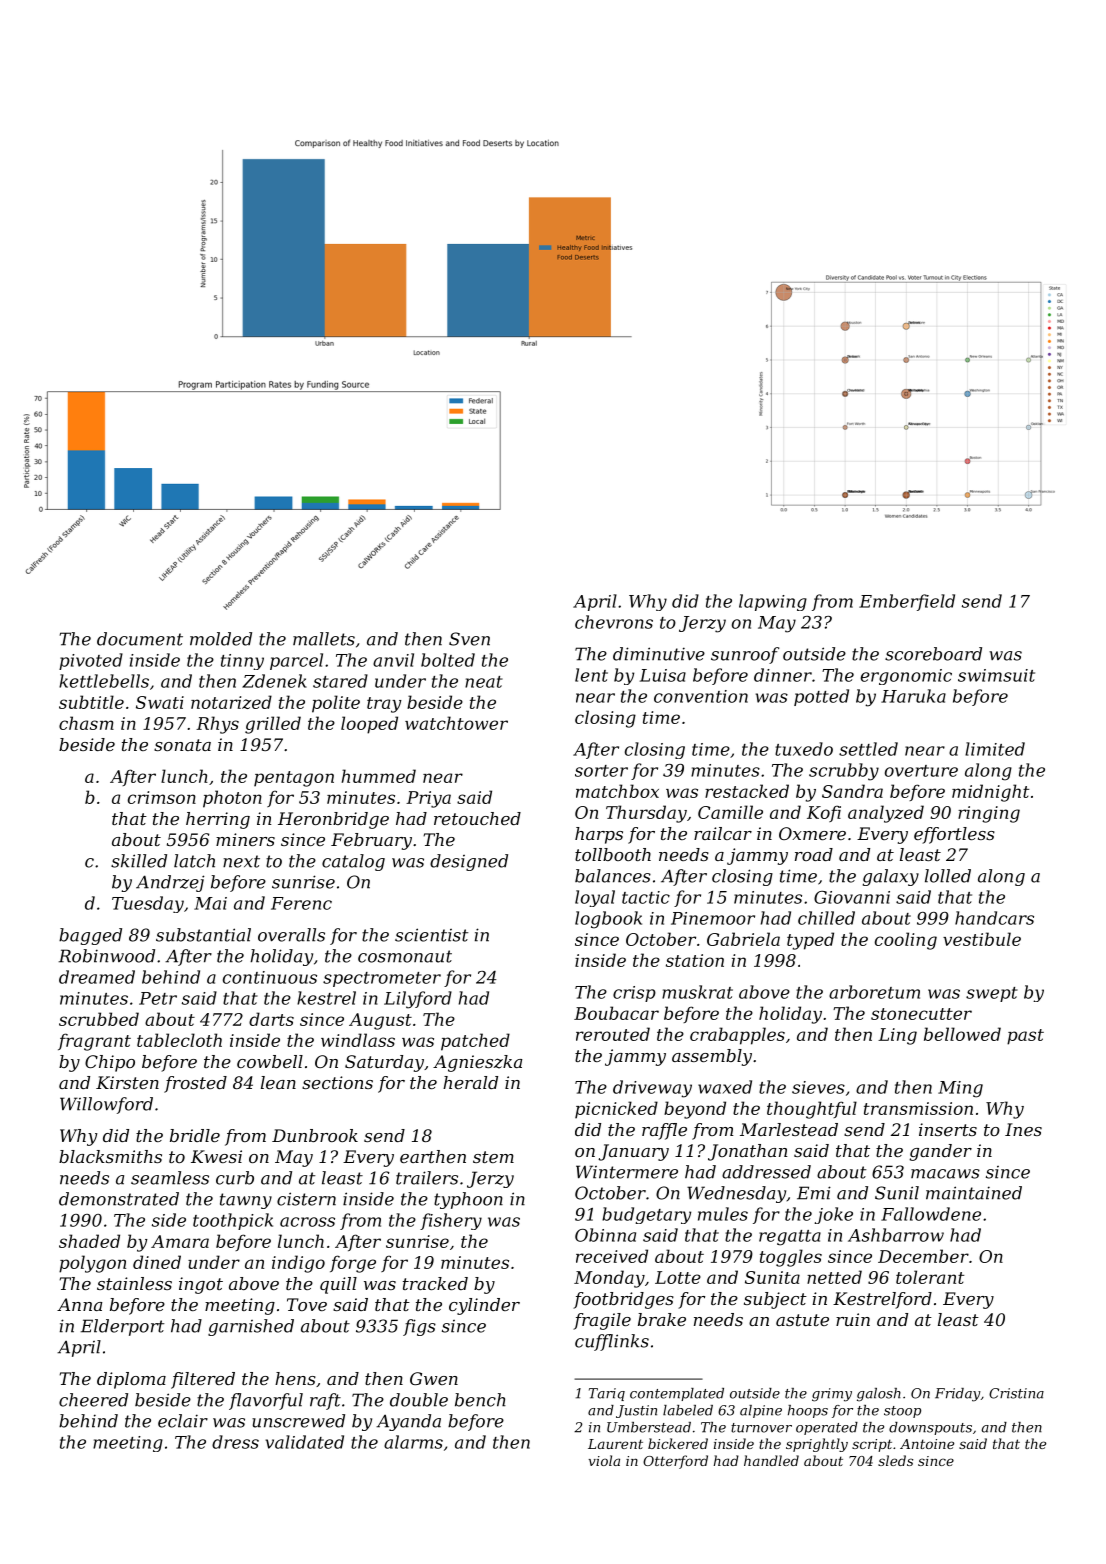  I want to click on notarized, so click(231, 702).
